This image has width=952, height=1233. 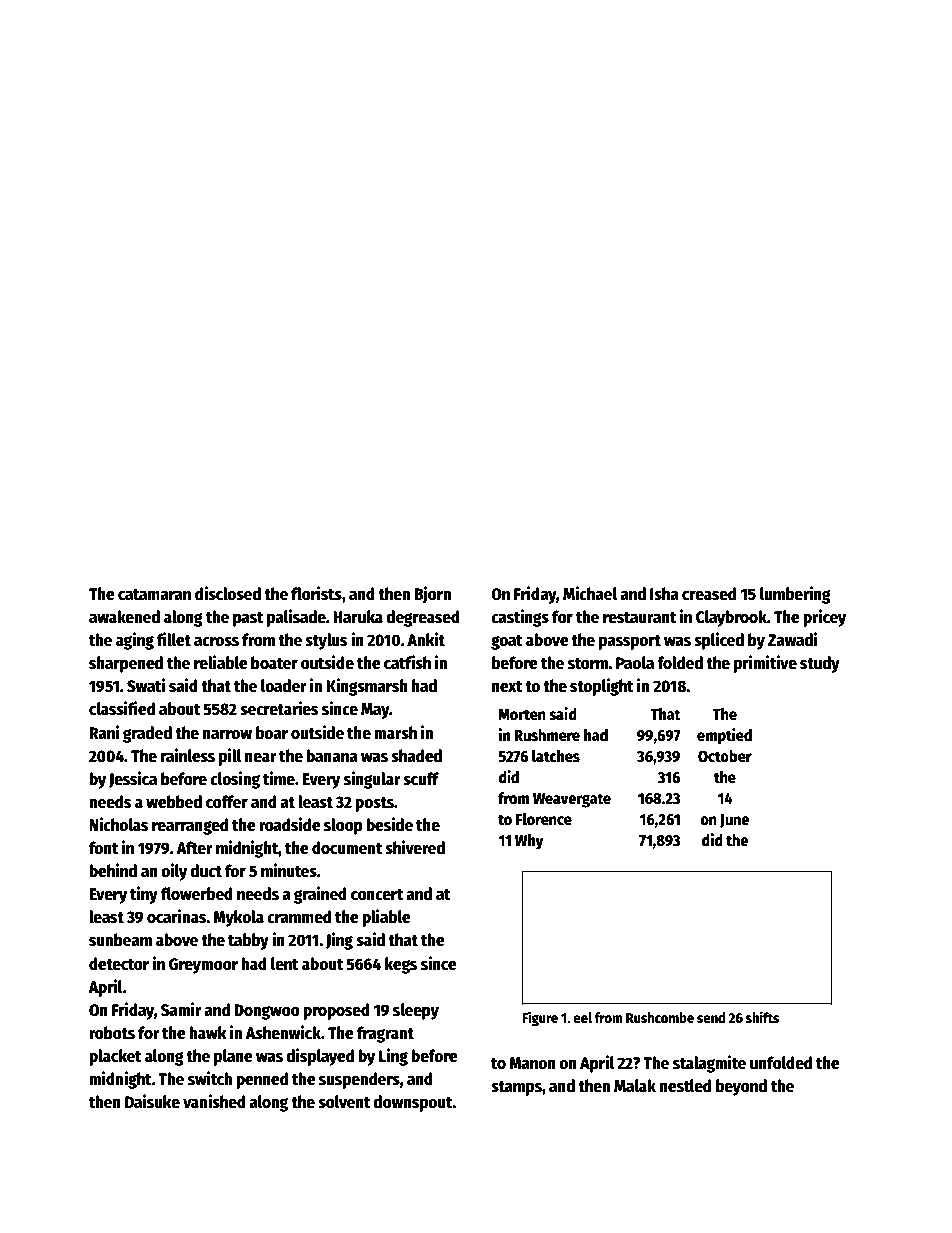 I want to click on graded, so click(x=147, y=734).
